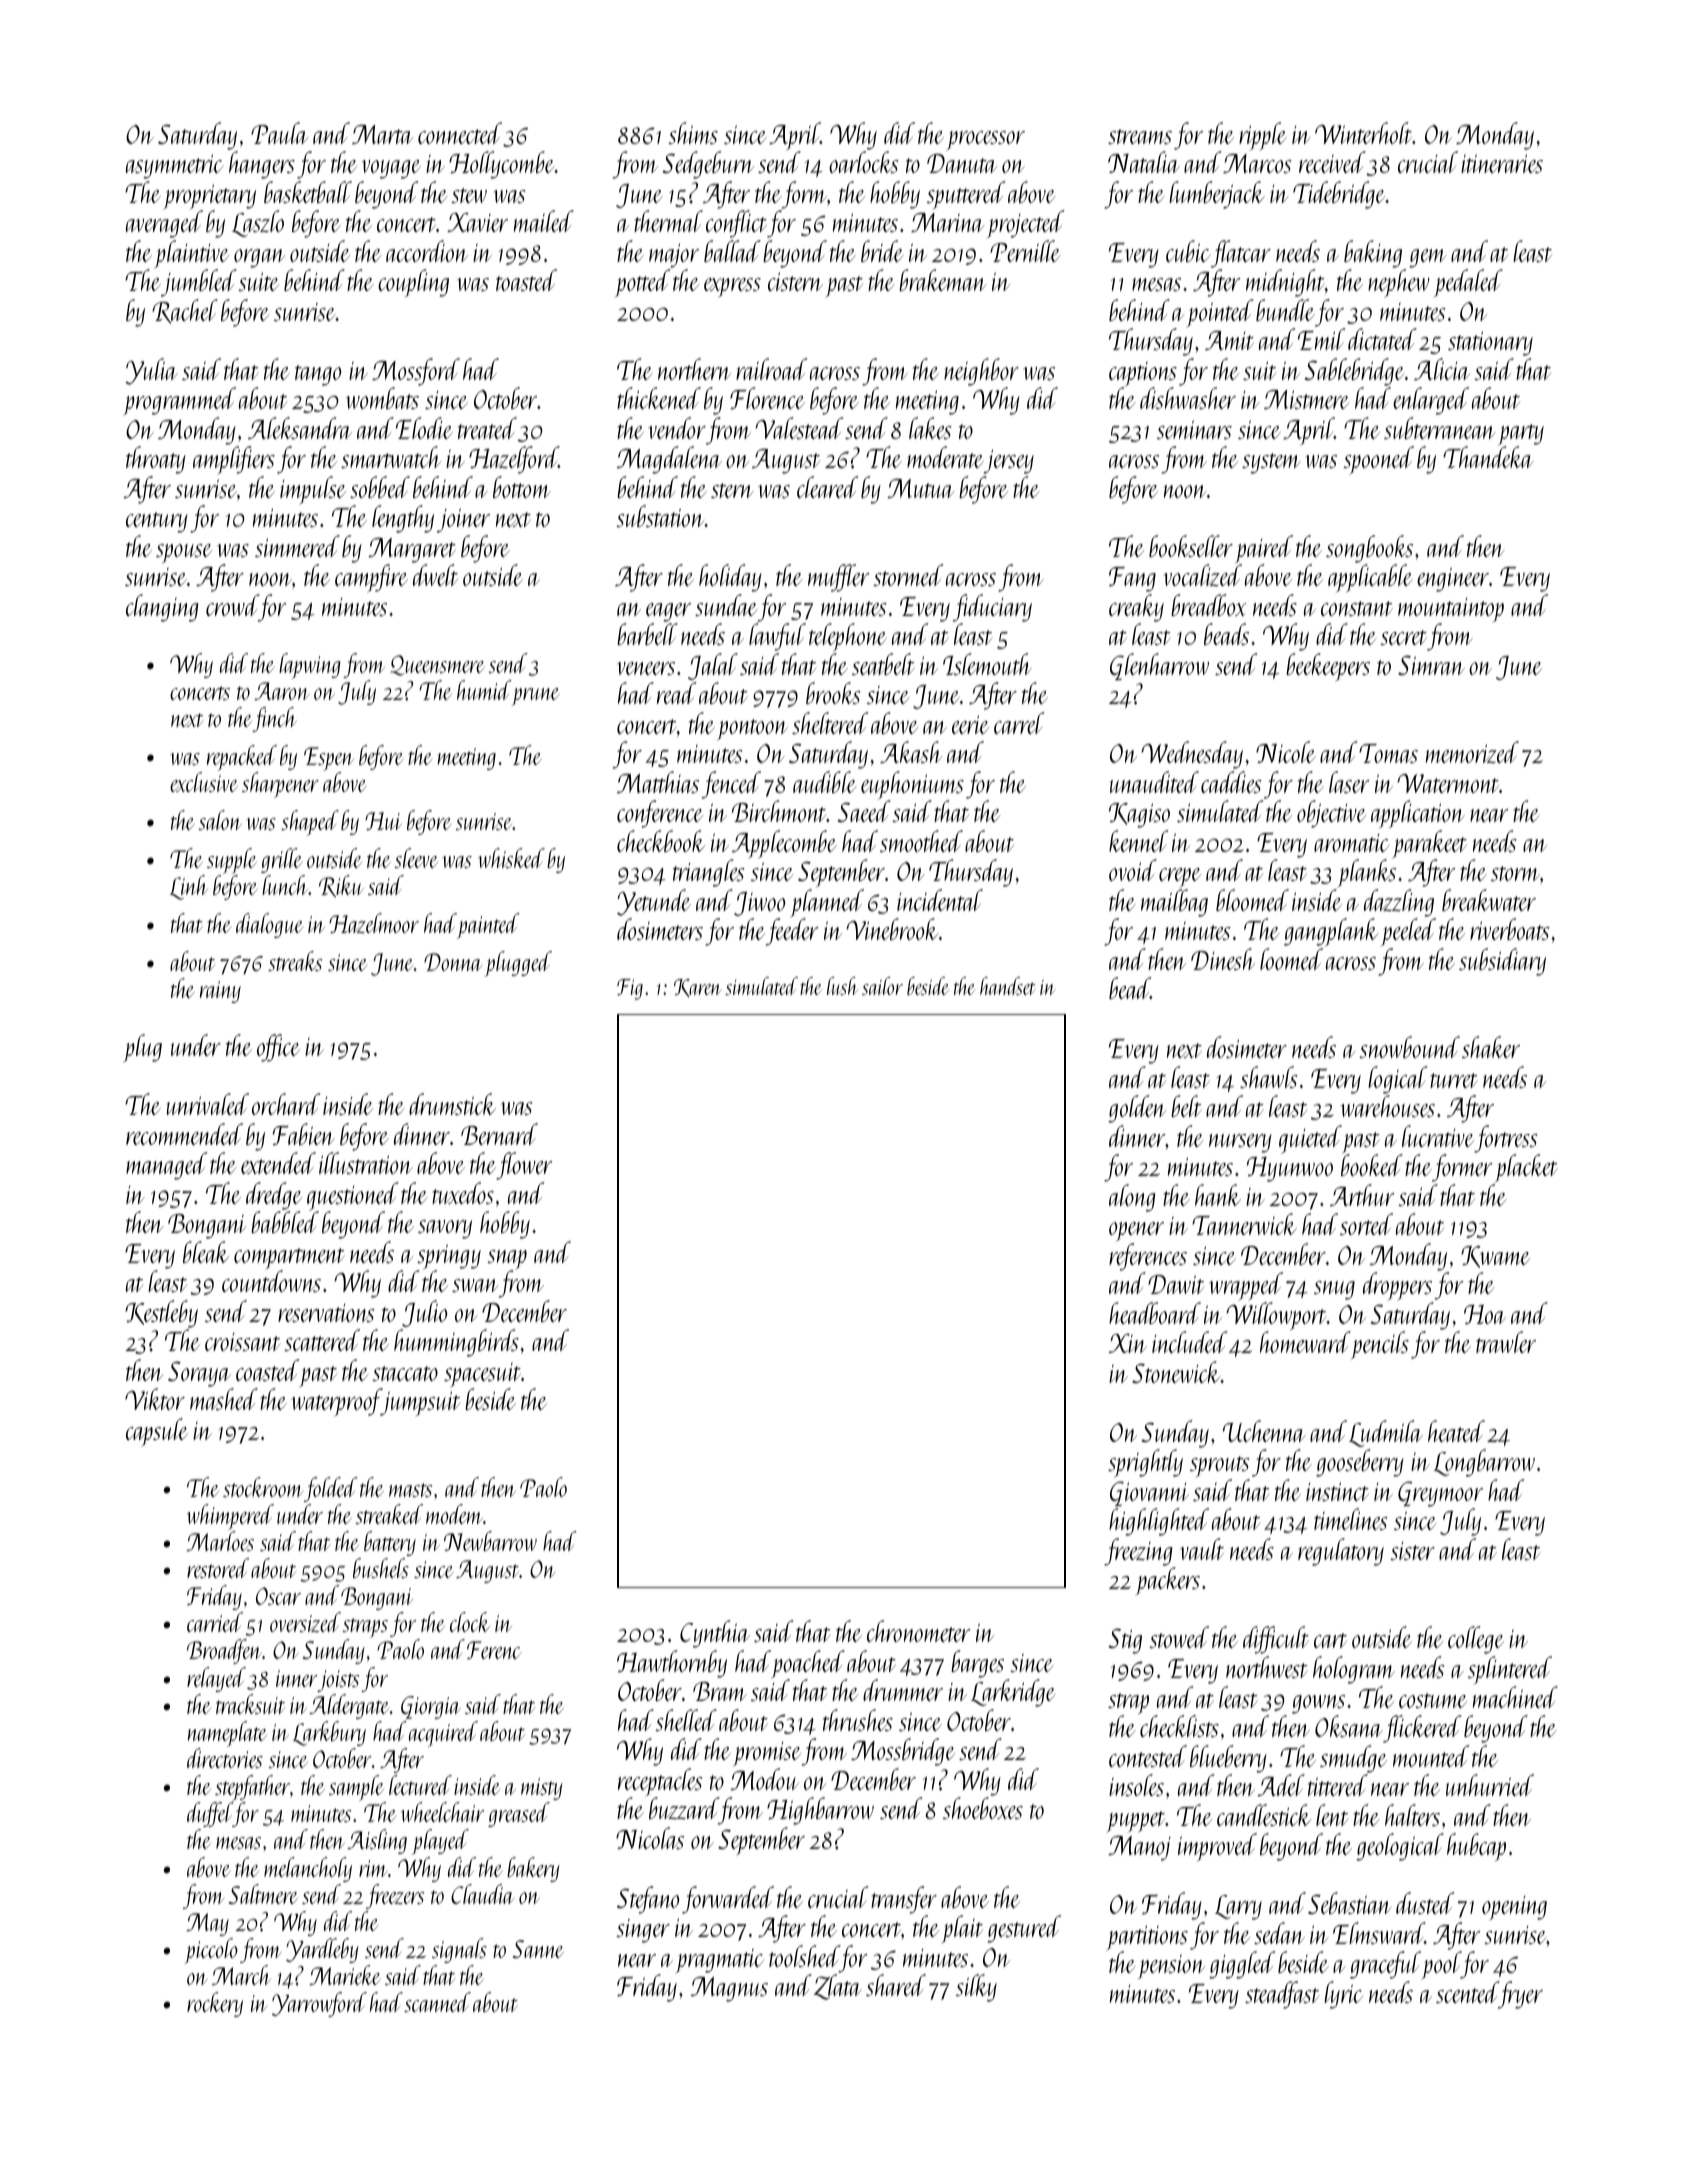 Image resolution: width=1683 pixels, height=2178 pixels. What do you see at coordinates (1451, 610) in the screenshot?
I see `mountaintop` at bounding box center [1451, 610].
